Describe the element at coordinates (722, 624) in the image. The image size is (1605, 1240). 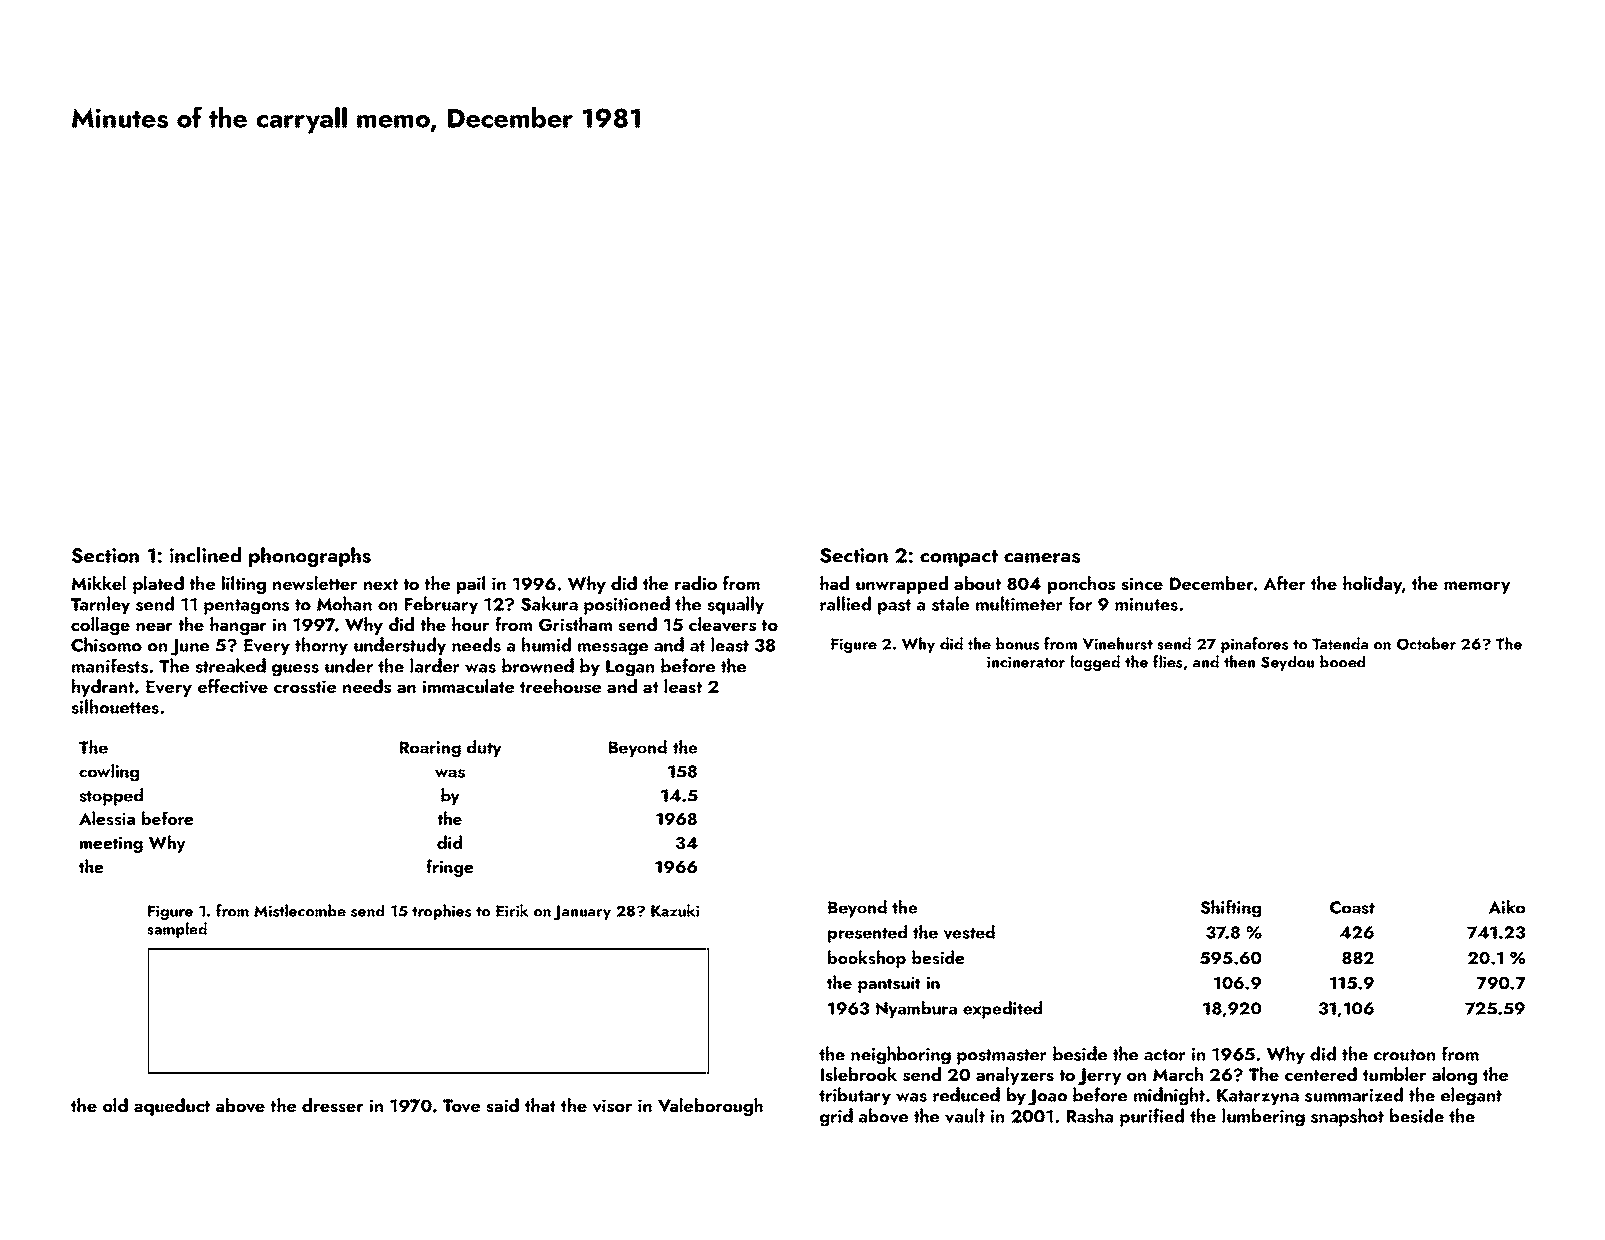
I see `cleavers` at that location.
